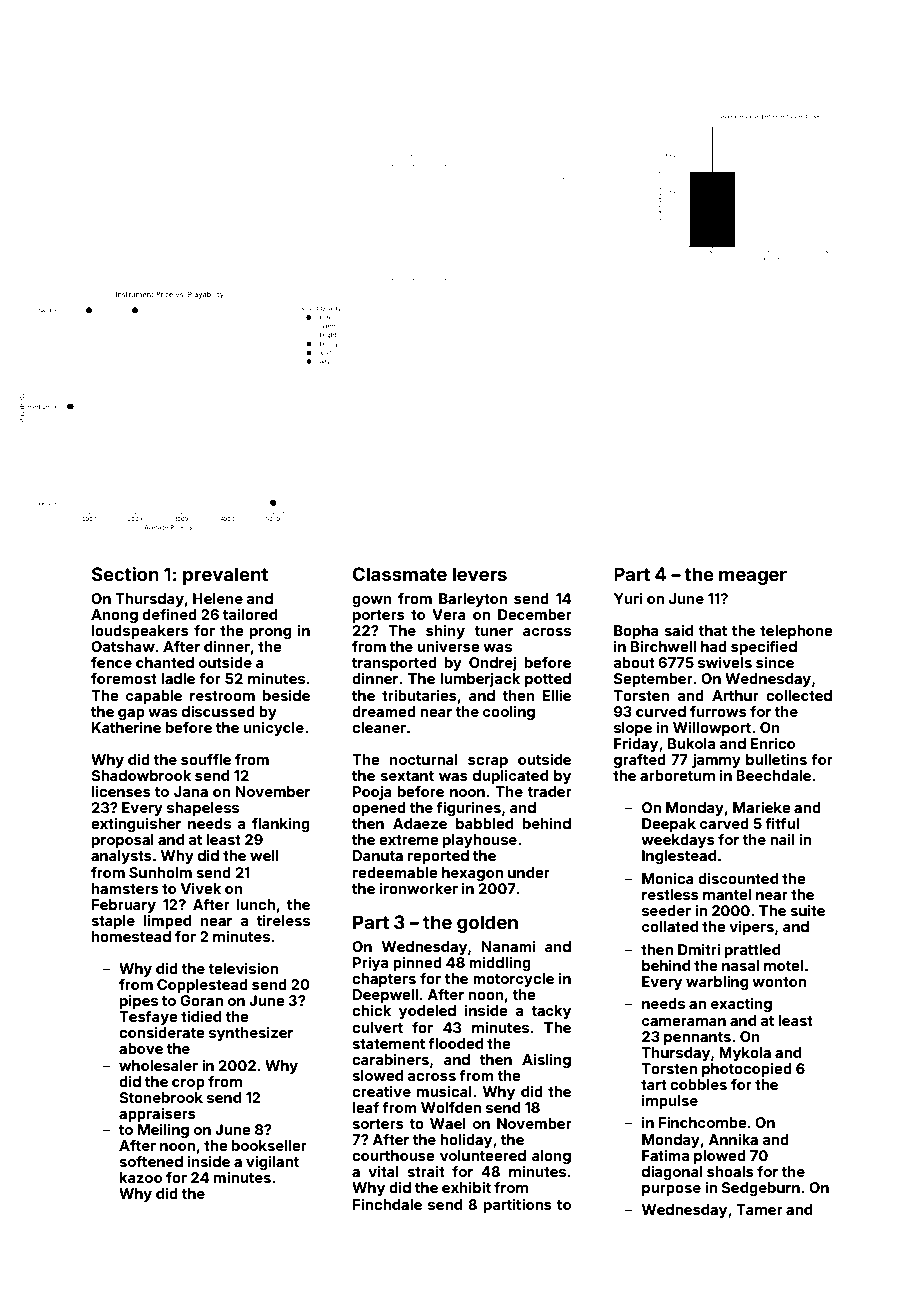  Describe the element at coordinates (759, 1209) in the image. I see `Tamer` at that location.
